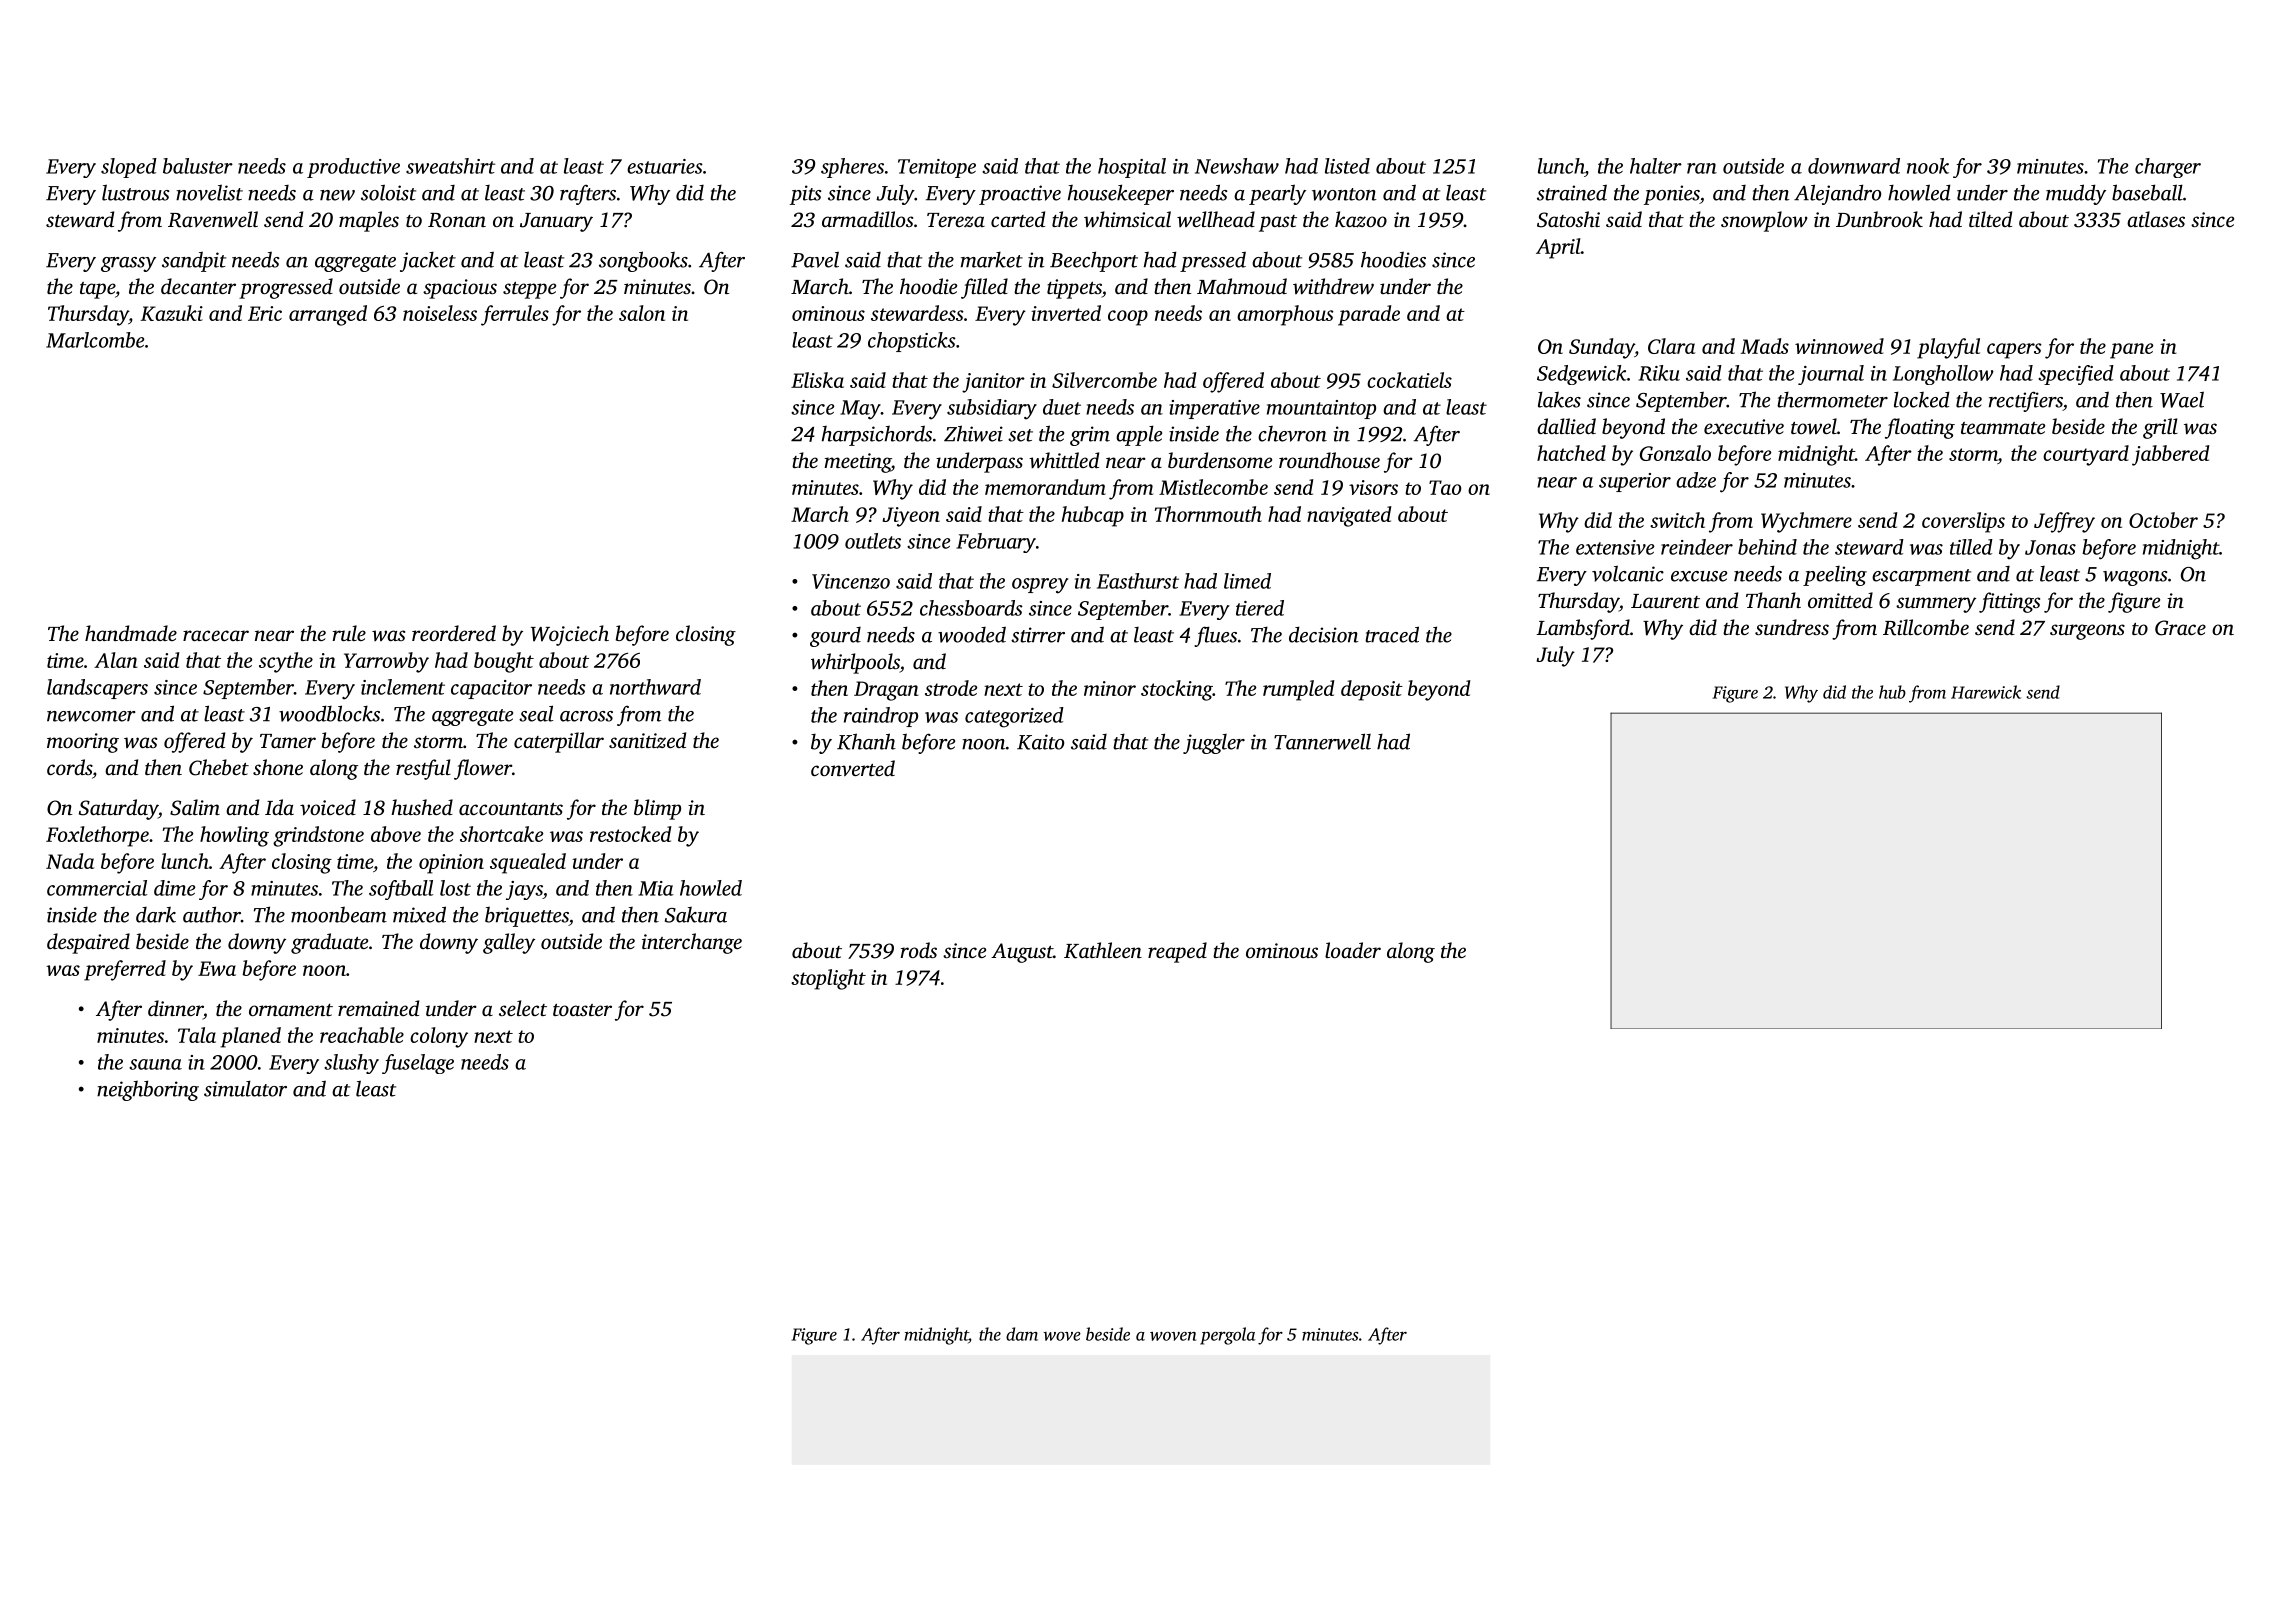  What do you see at coordinates (423, 769) in the screenshot?
I see `restful` at bounding box center [423, 769].
